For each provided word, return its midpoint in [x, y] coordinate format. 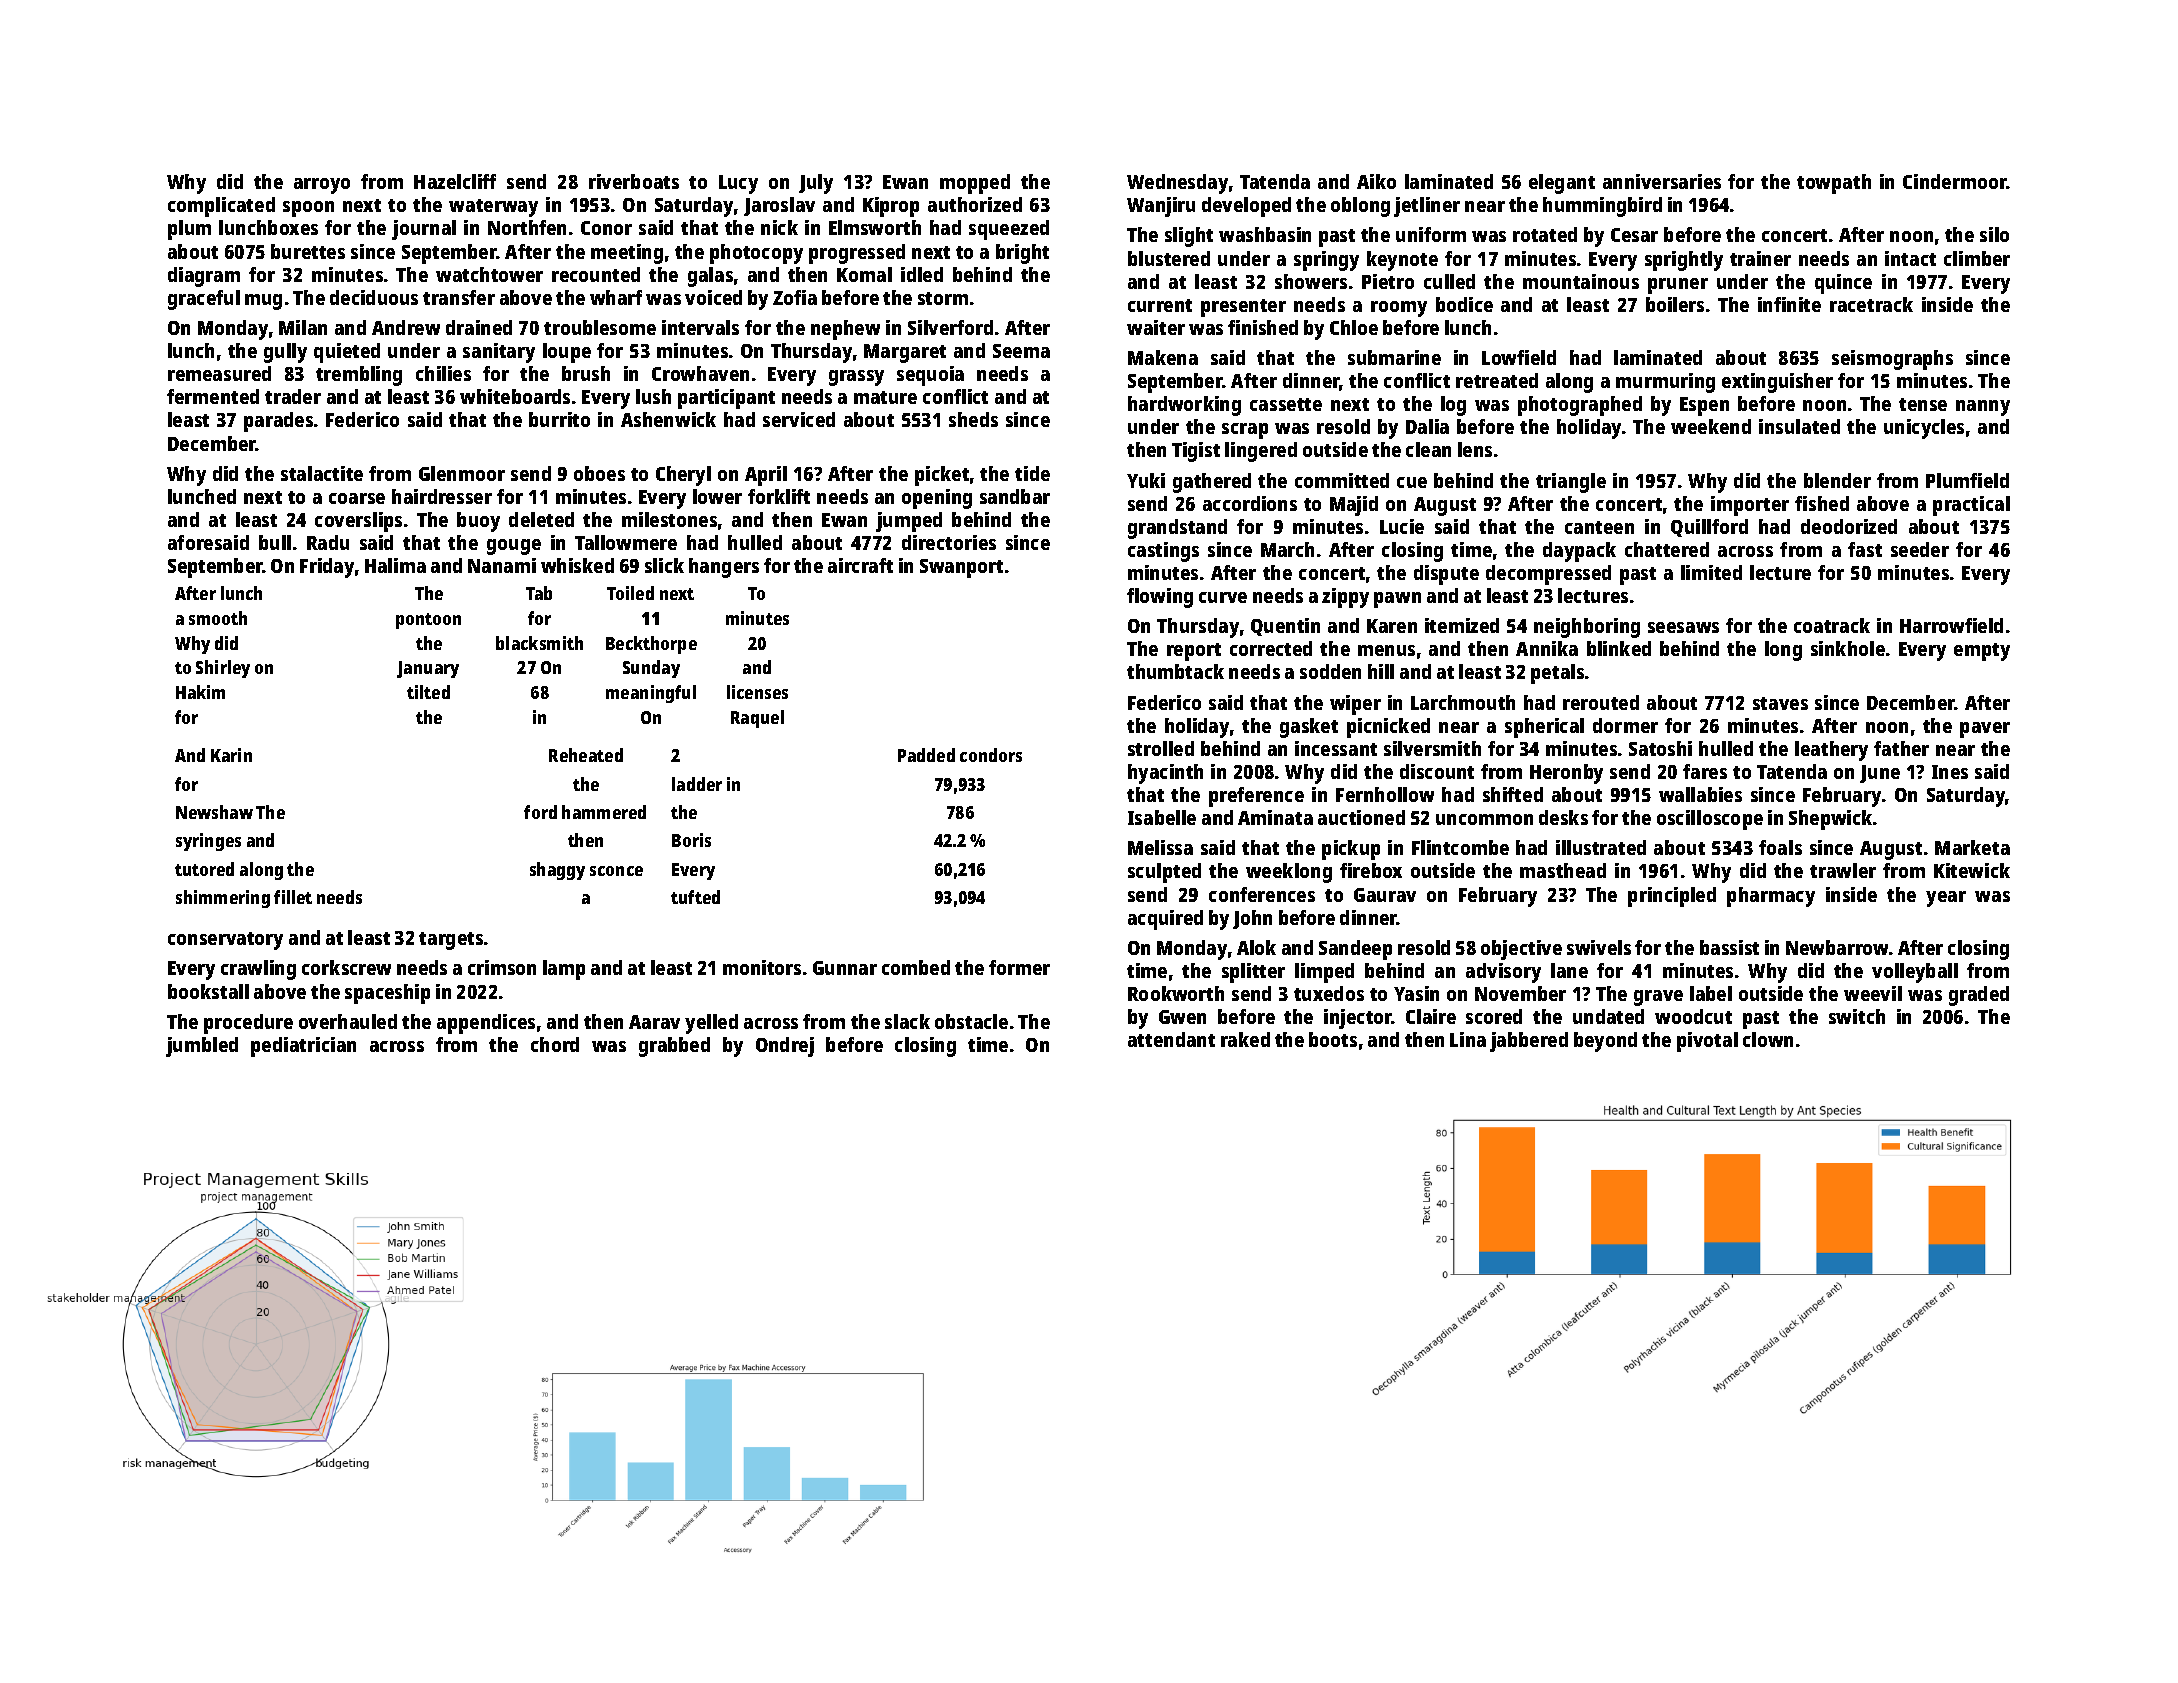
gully [285, 353]
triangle [1571, 483]
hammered [604, 812]
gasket [1309, 728]
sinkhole [1848, 648]
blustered [1169, 258]
